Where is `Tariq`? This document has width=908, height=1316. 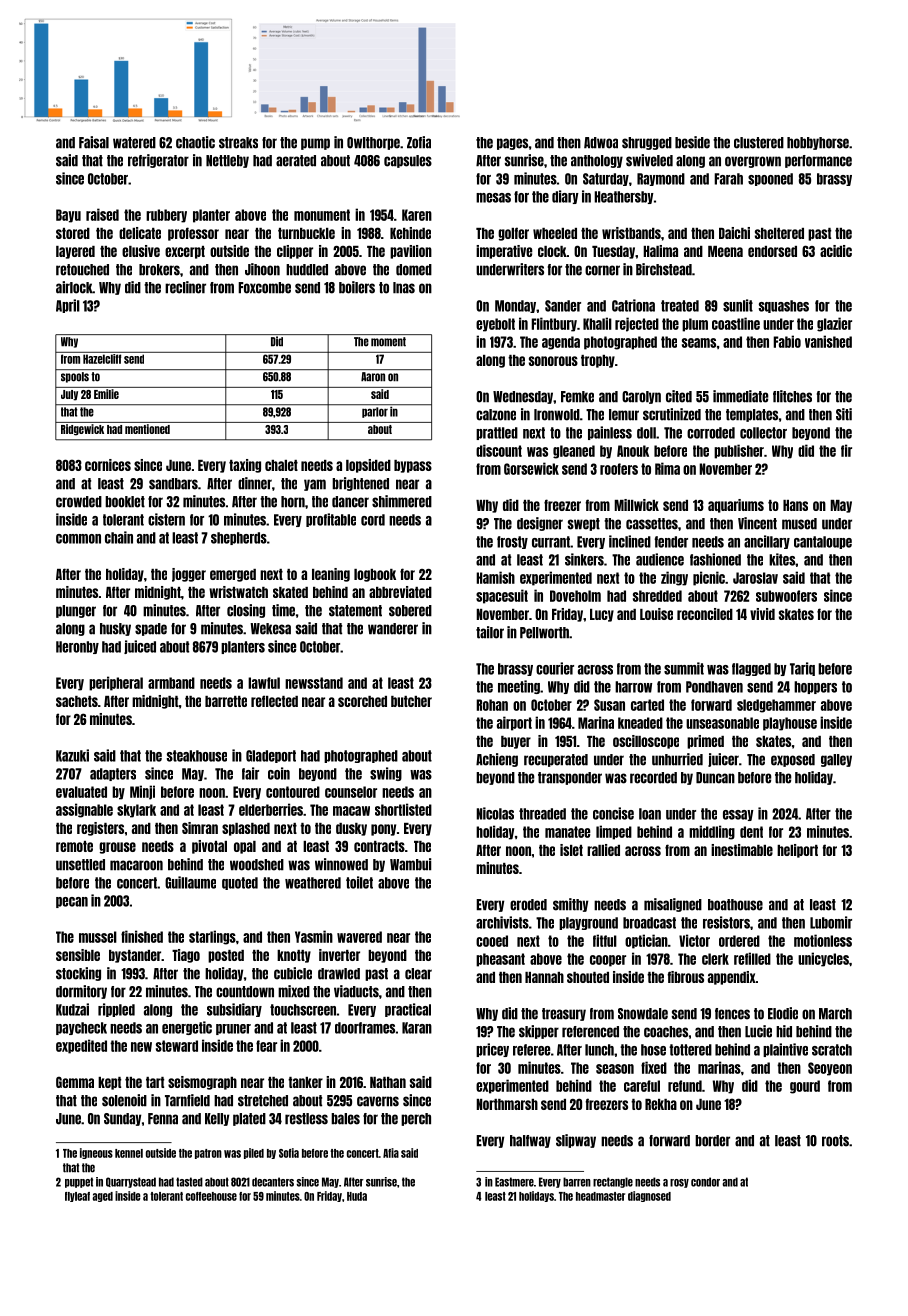 Tariq is located at coordinates (802, 669).
